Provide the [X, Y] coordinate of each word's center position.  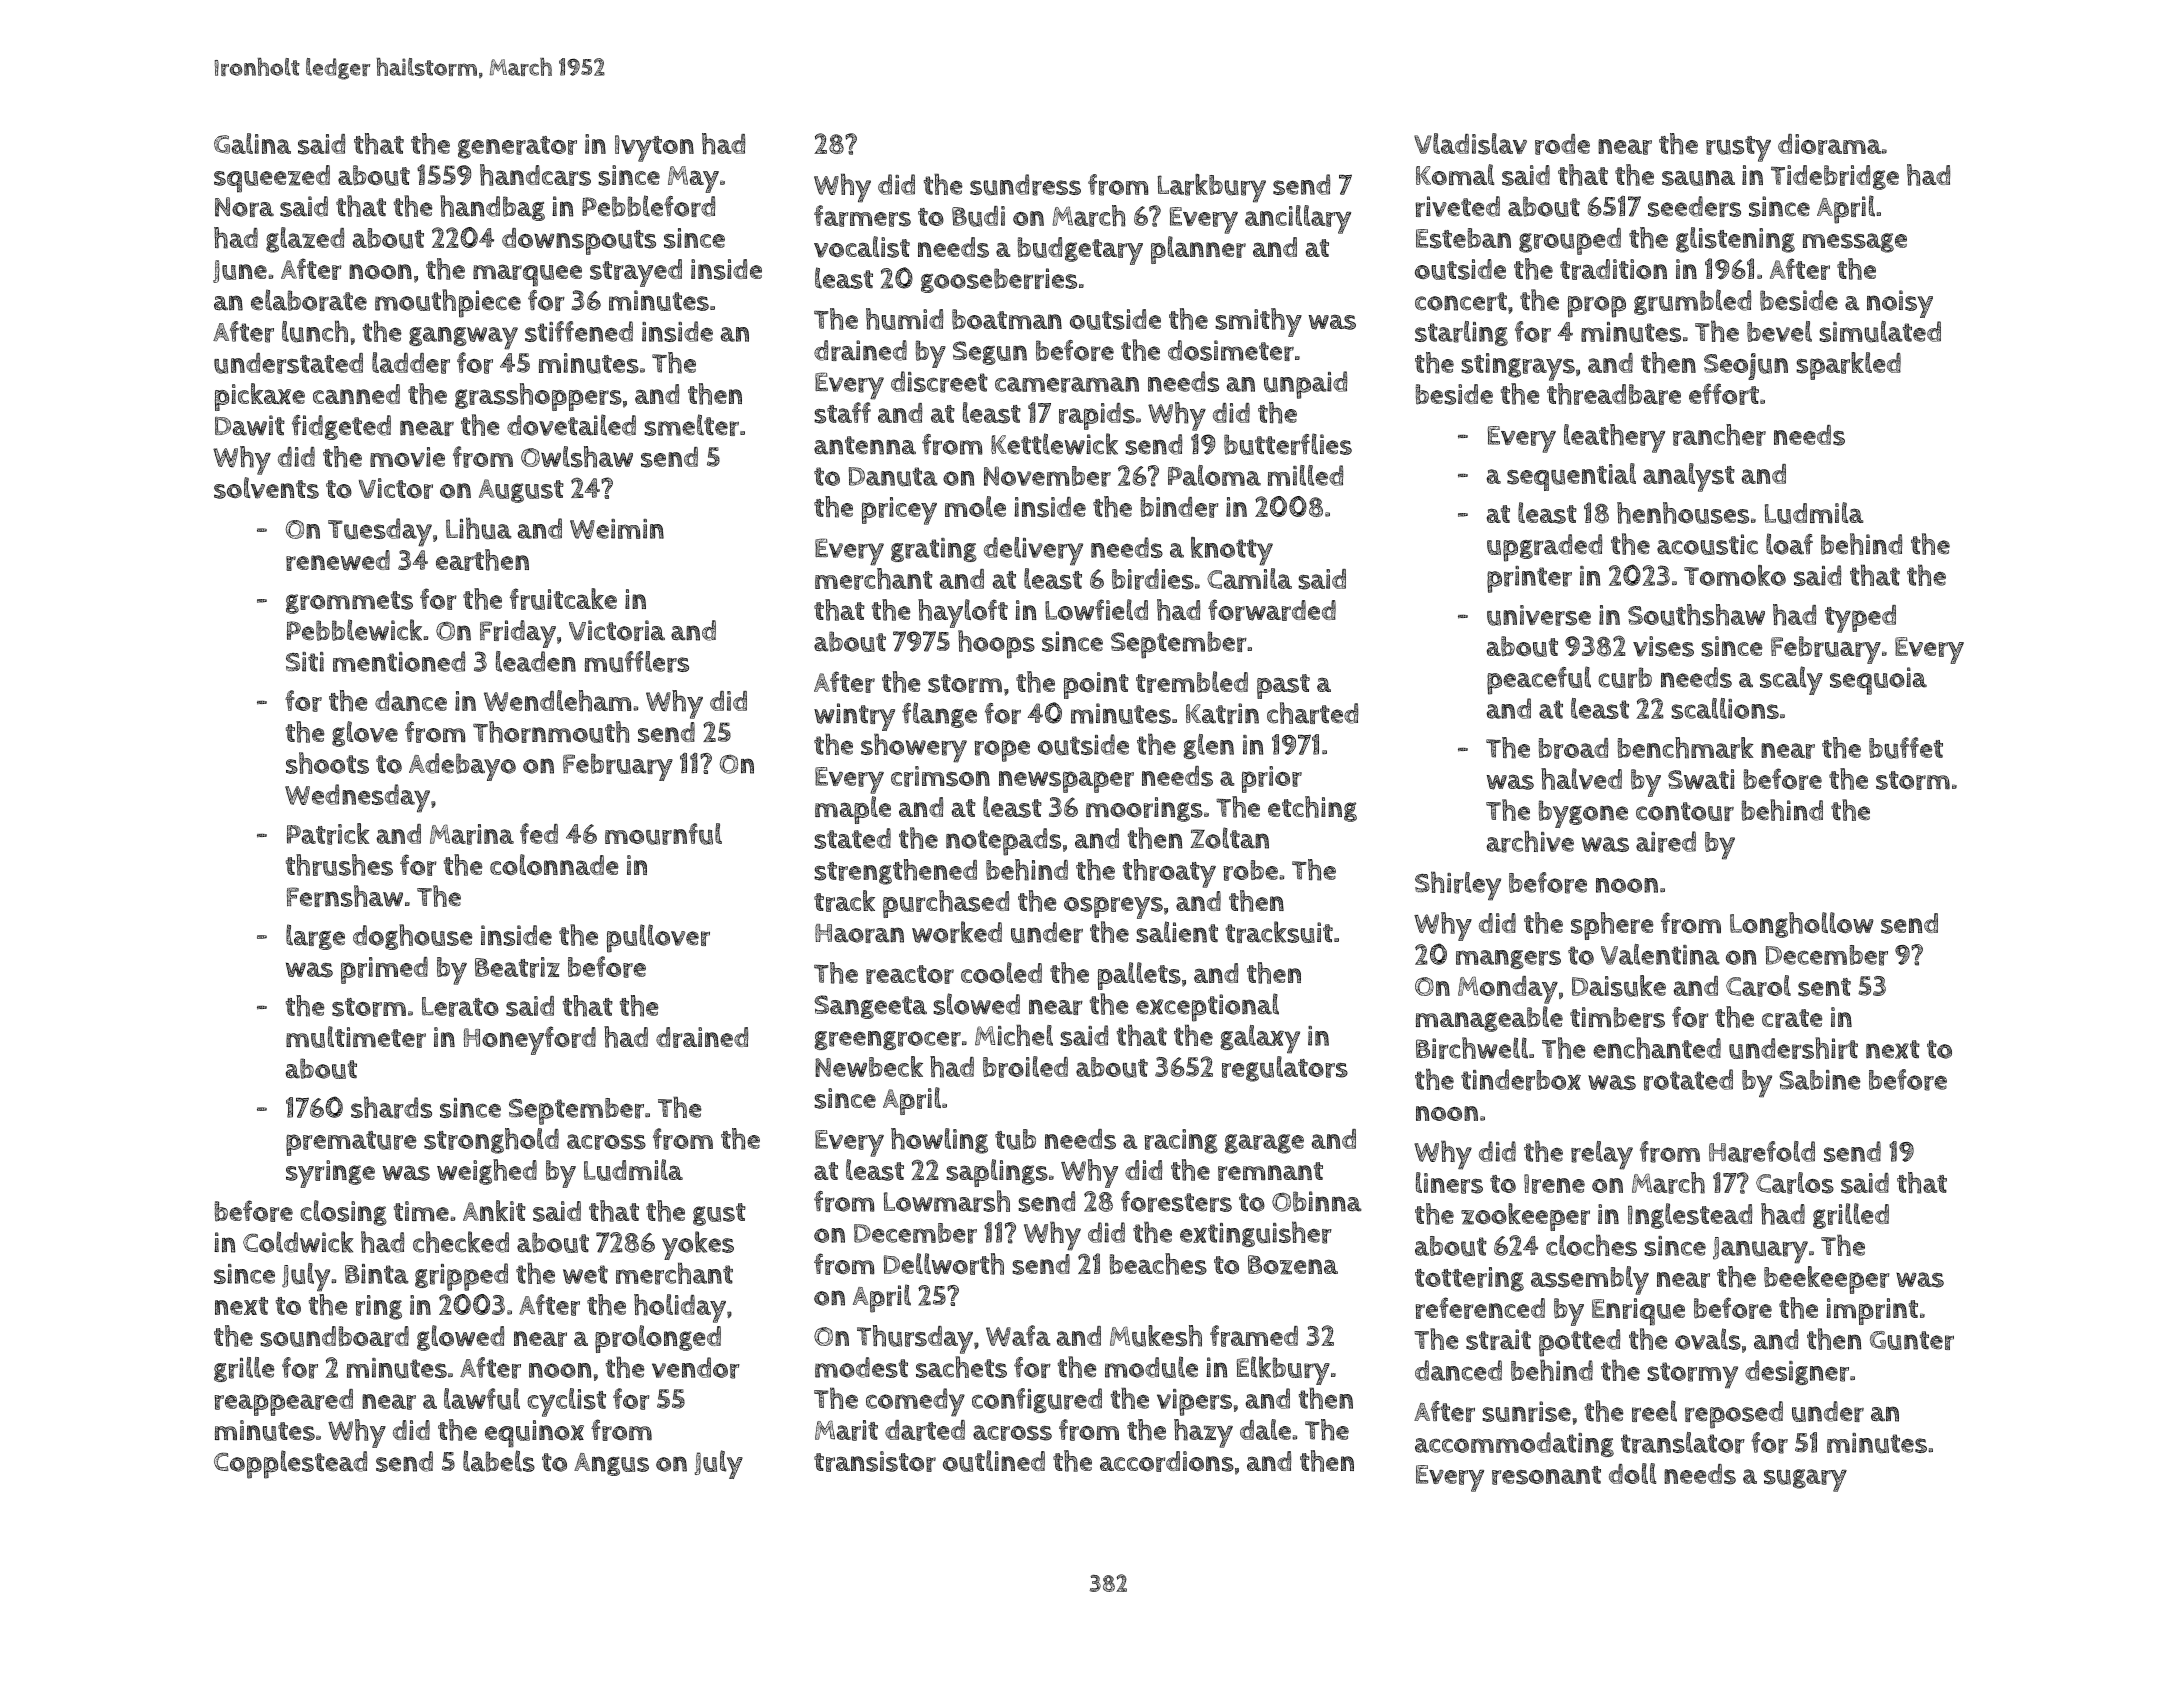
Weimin [617, 529]
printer [1529, 579]
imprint [1872, 1311]
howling [939, 1141]
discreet [939, 382]
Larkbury [1212, 188]
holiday [680, 1308]
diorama [1830, 144]
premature [351, 1143]
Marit [846, 1430]
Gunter [1912, 1340]
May [693, 179]
